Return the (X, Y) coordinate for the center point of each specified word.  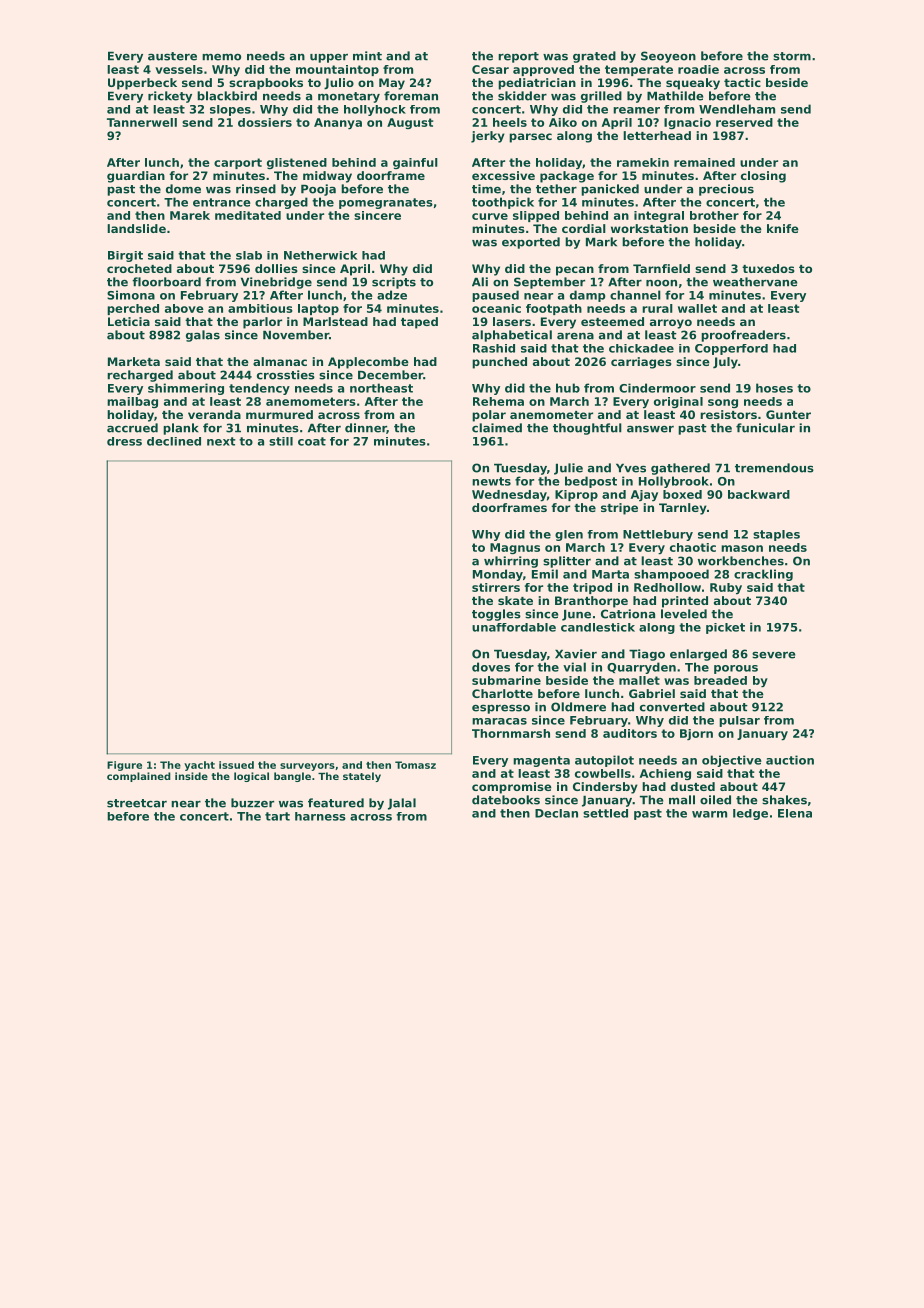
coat (312, 441)
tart (277, 816)
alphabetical (512, 336)
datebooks (506, 800)
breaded (720, 680)
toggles (496, 615)
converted (672, 707)
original (678, 402)
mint (367, 56)
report (518, 57)
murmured (279, 414)
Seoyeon (668, 57)
